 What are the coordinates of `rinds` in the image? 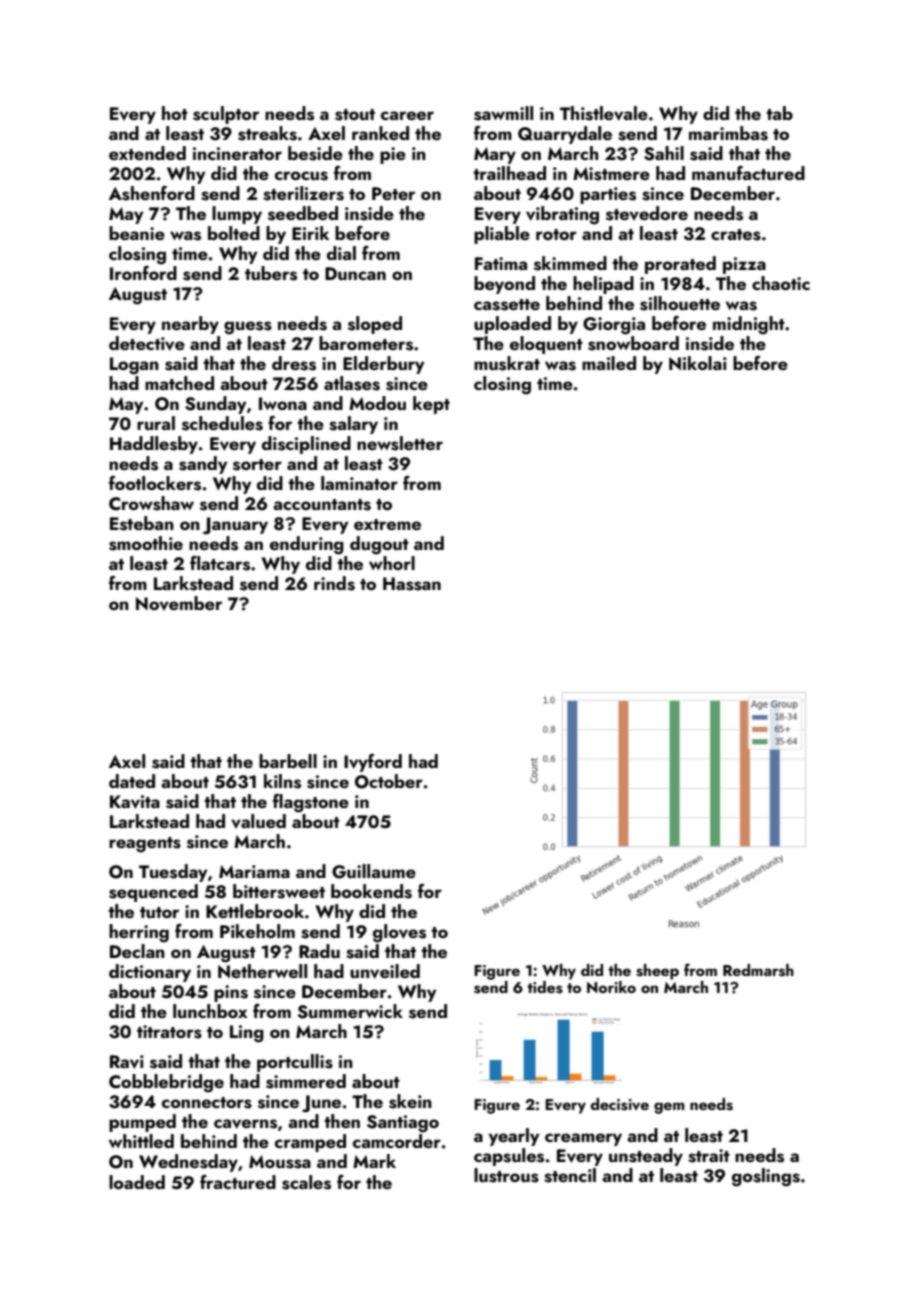 It's located at (334, 583).
